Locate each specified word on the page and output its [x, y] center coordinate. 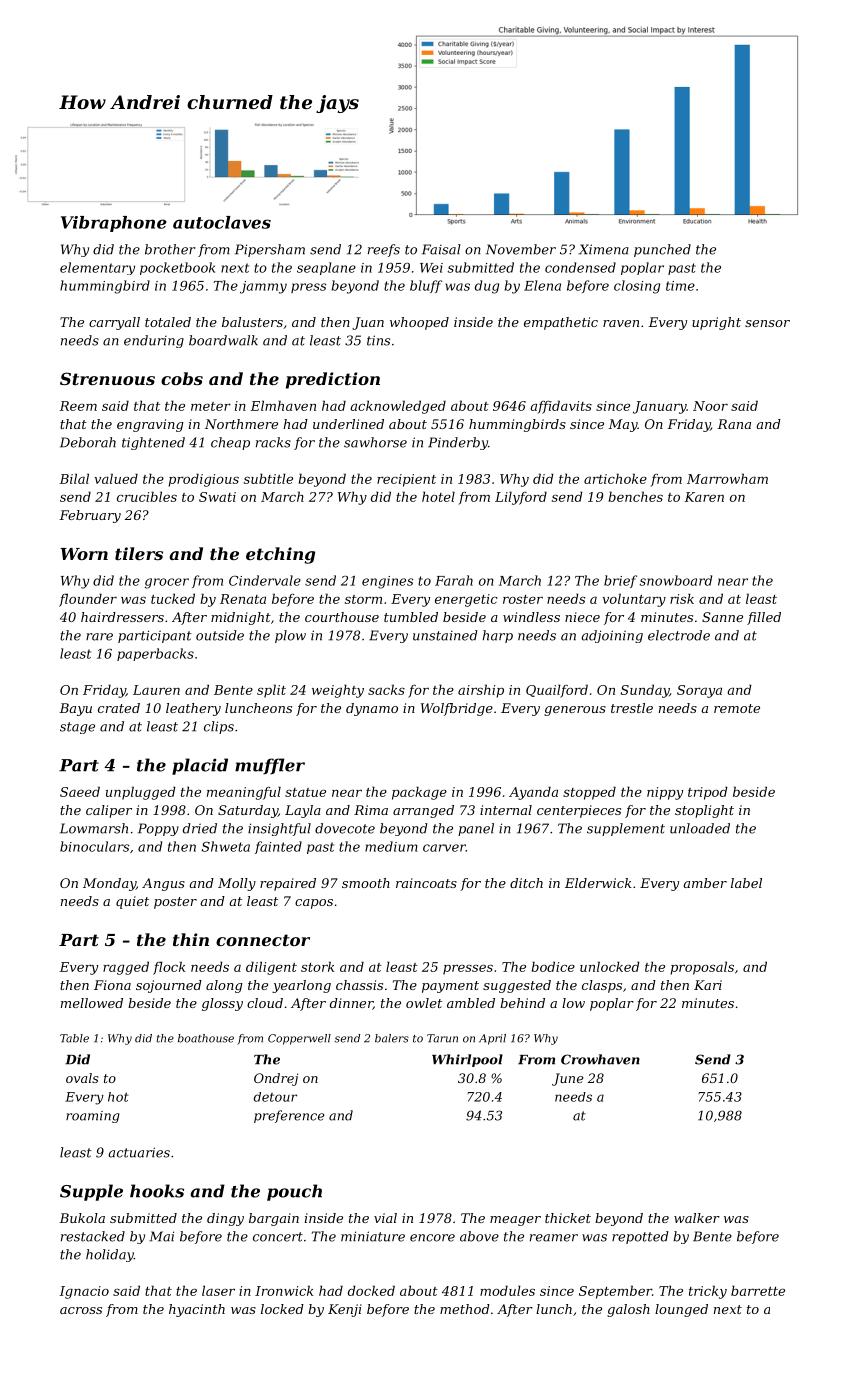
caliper [109, 811]
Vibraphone [114, 224]
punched [662, 250]
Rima [371, 810]
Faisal [441, 249]
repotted [640, 1237]
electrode [679, 635]
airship [481, 691]
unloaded [700, 828]
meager [515, 1221]
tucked [173, 598]
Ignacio [84, 1292]
